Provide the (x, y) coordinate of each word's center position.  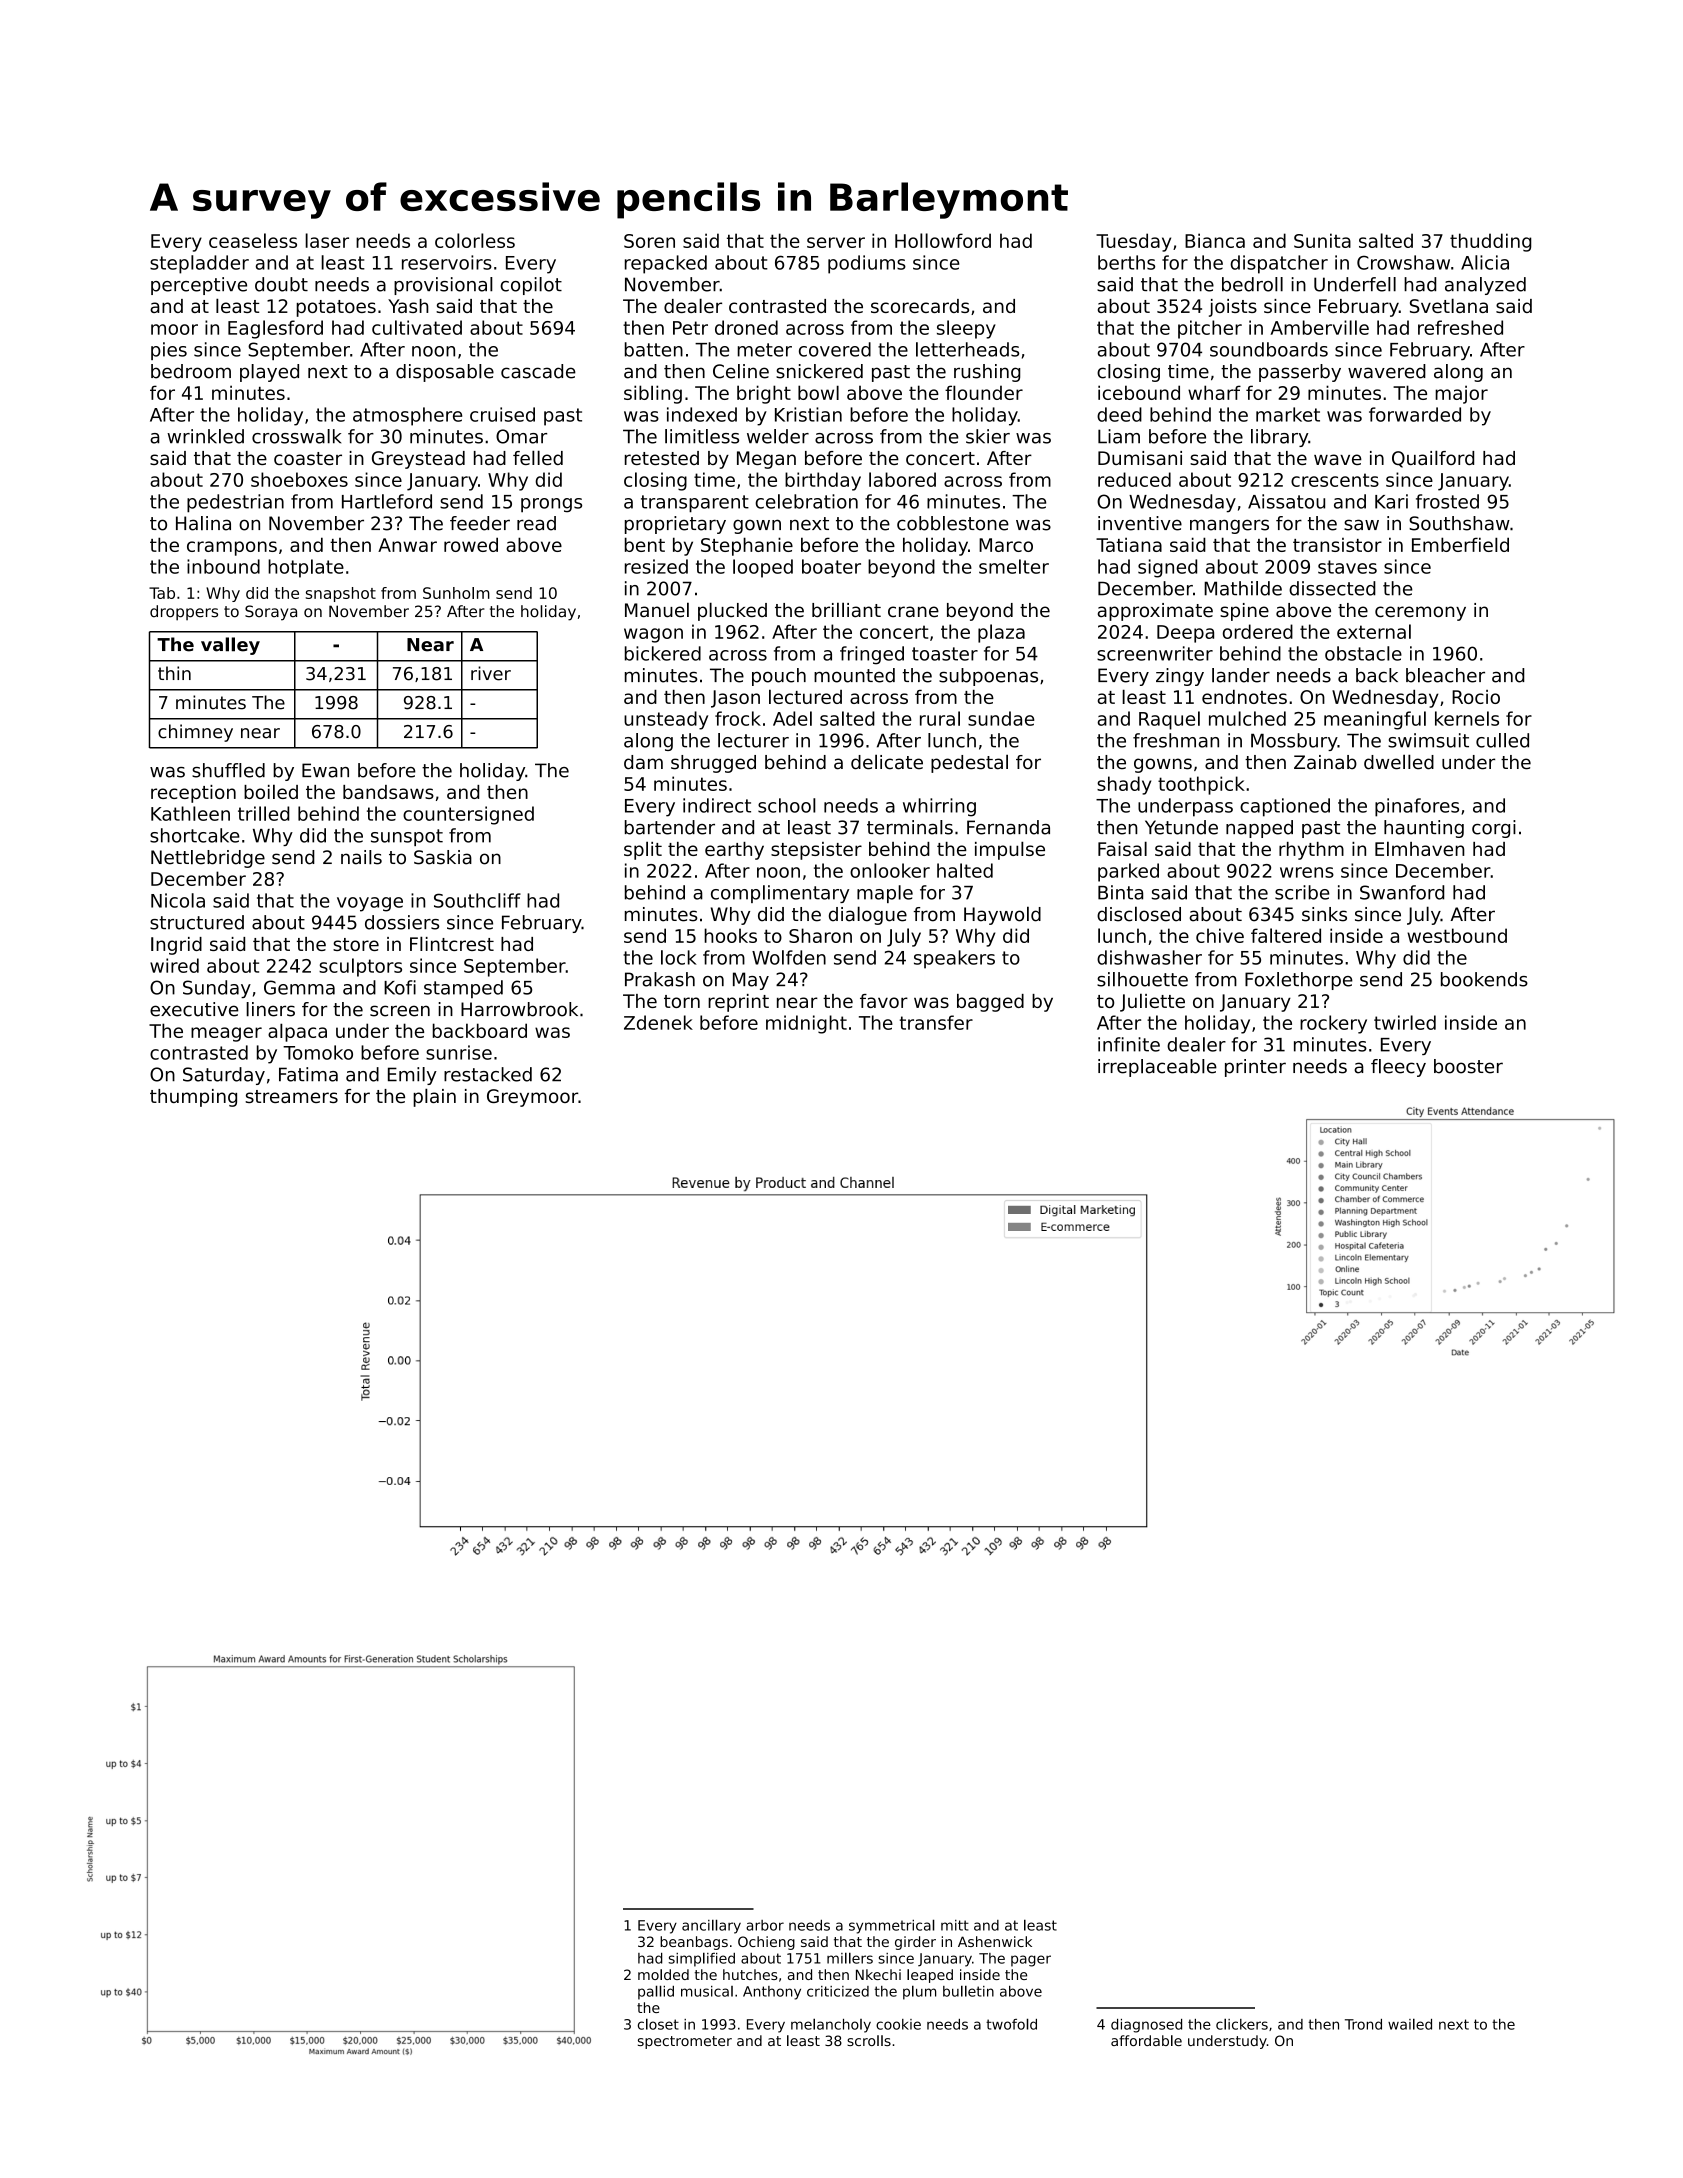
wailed (1410, 2024)
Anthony (772, 1993)
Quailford (1433, 459)
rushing (987, 373)
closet (658, 2024)
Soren (649, 241)
